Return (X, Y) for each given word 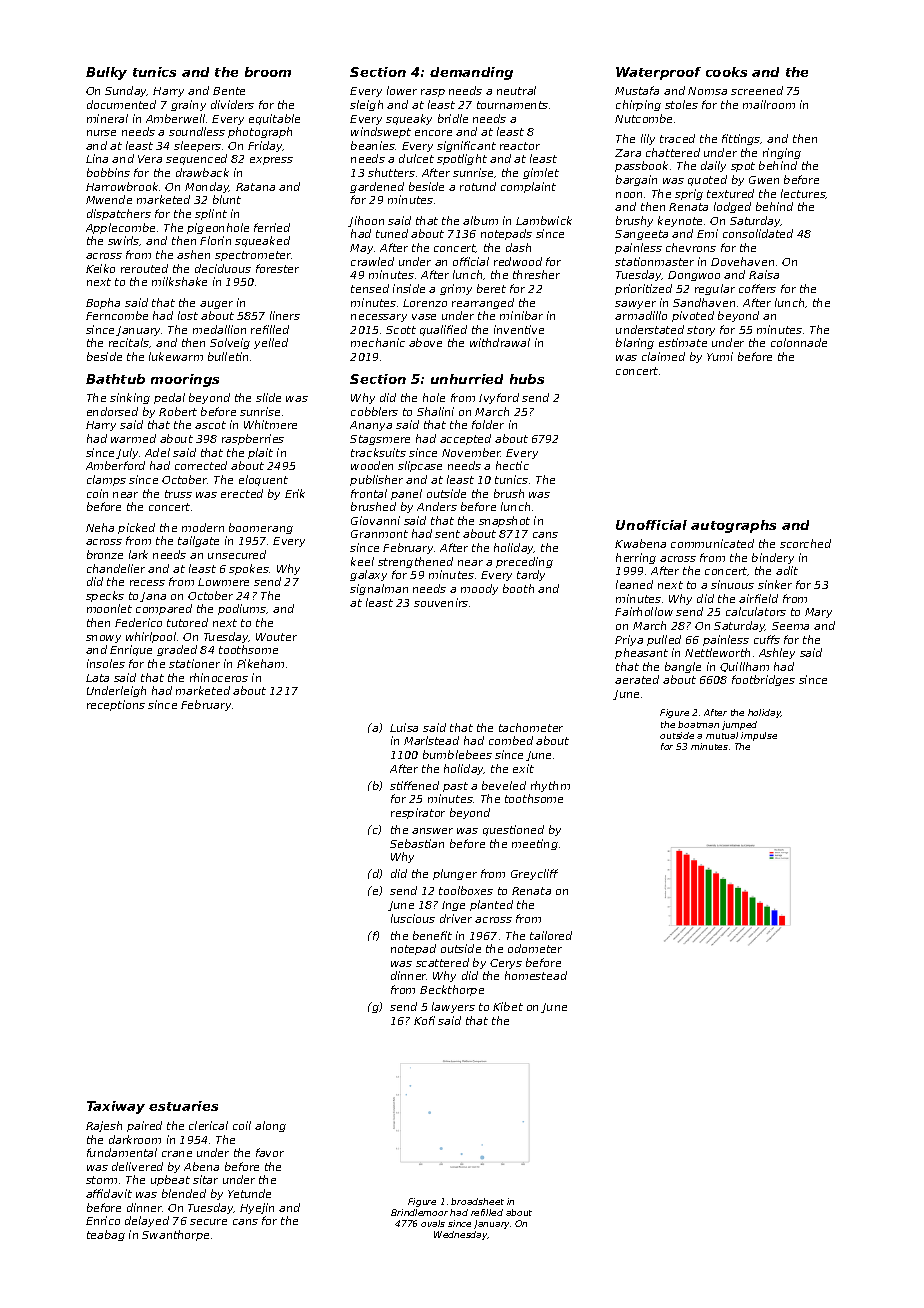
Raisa (764, 274)
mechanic (378, 342)
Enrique (131, 650)
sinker (775, 584)
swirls (124, 241)
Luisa (404, 727)
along (270, 1126)
